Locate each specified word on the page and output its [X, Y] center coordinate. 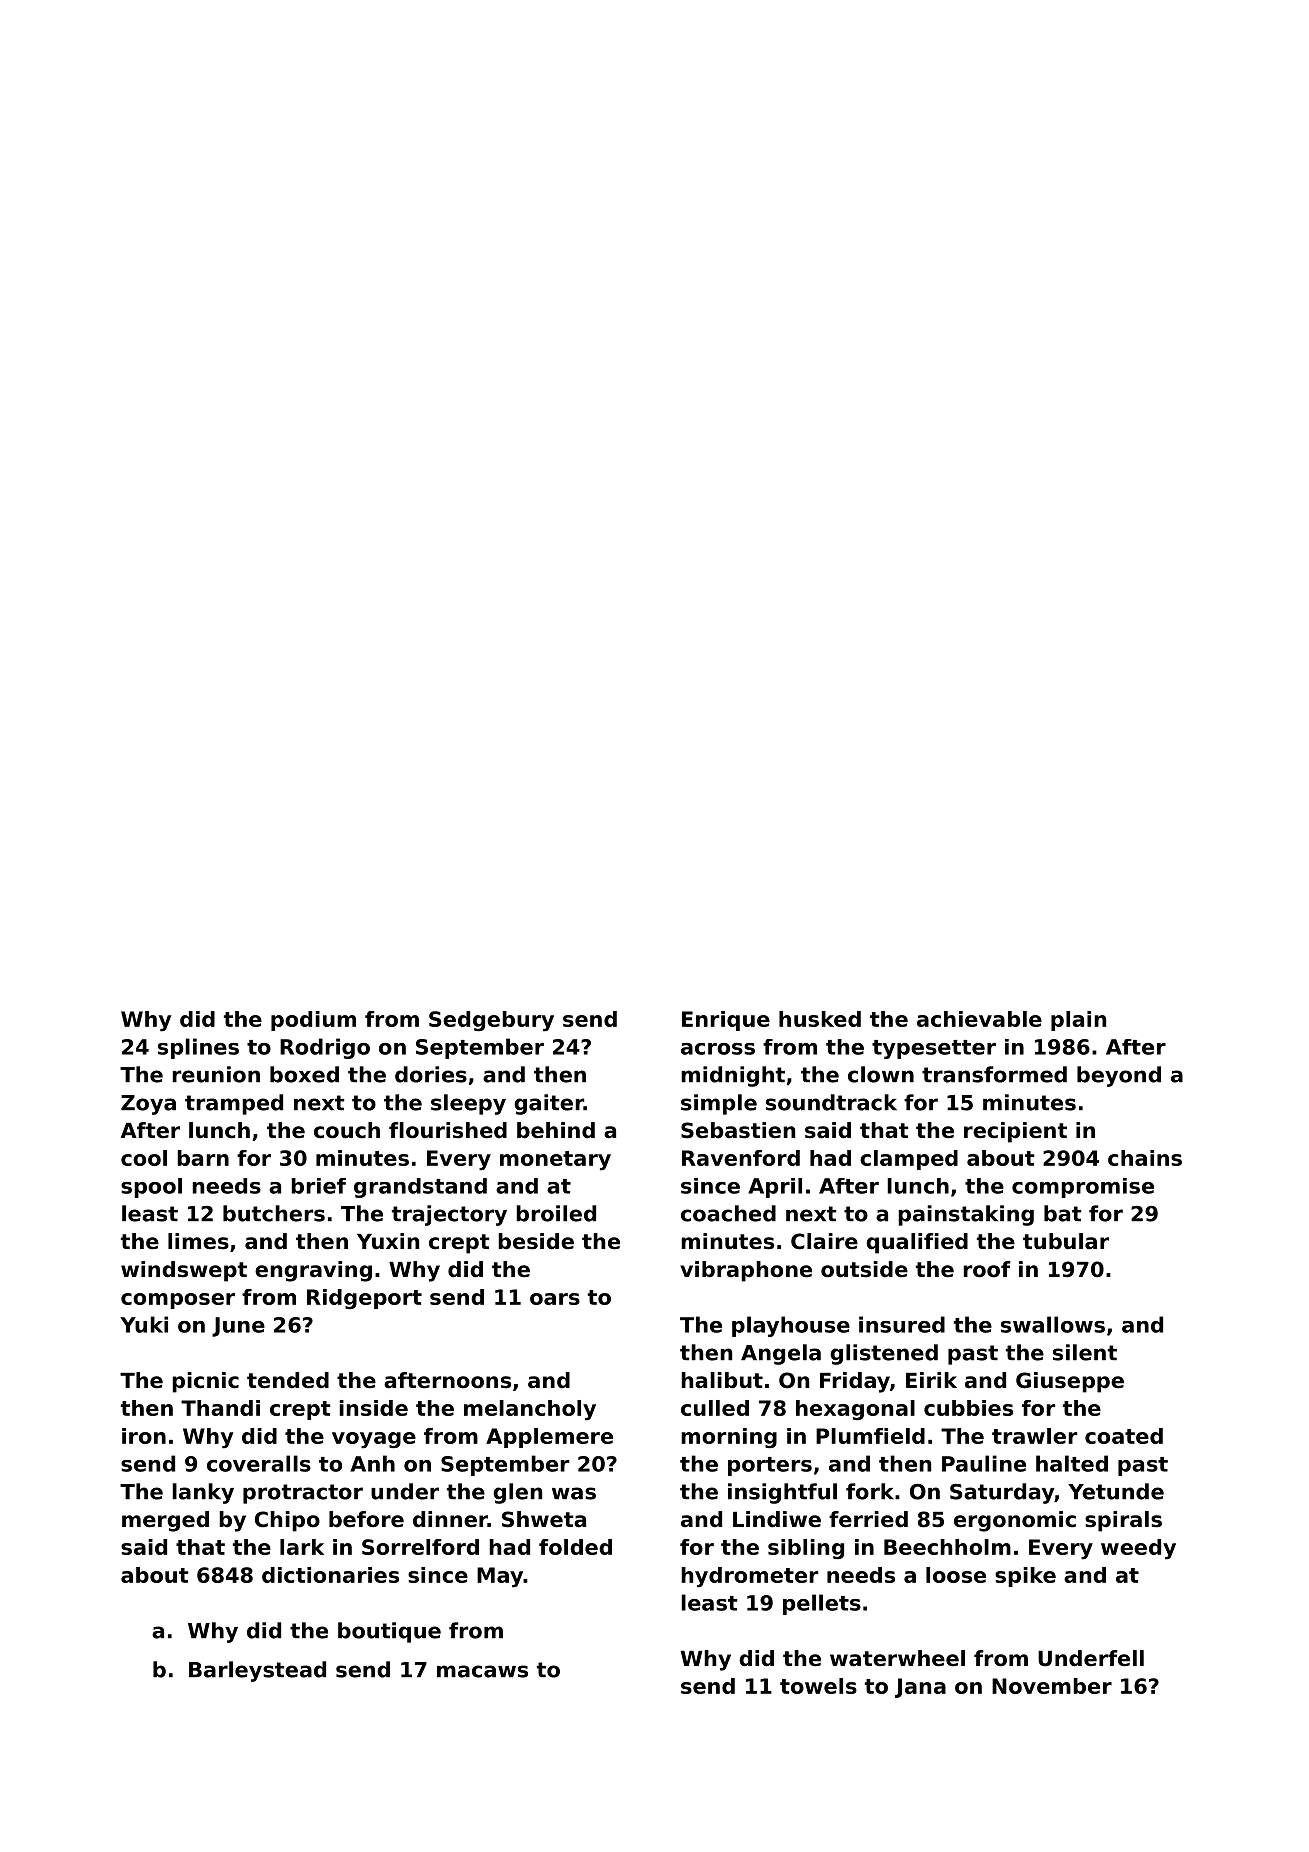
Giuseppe [1070, 1382]
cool [144, 1158]
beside [536, 1241]
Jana [920, 1688]
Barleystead [257, 1671]
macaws [482, 1671]
